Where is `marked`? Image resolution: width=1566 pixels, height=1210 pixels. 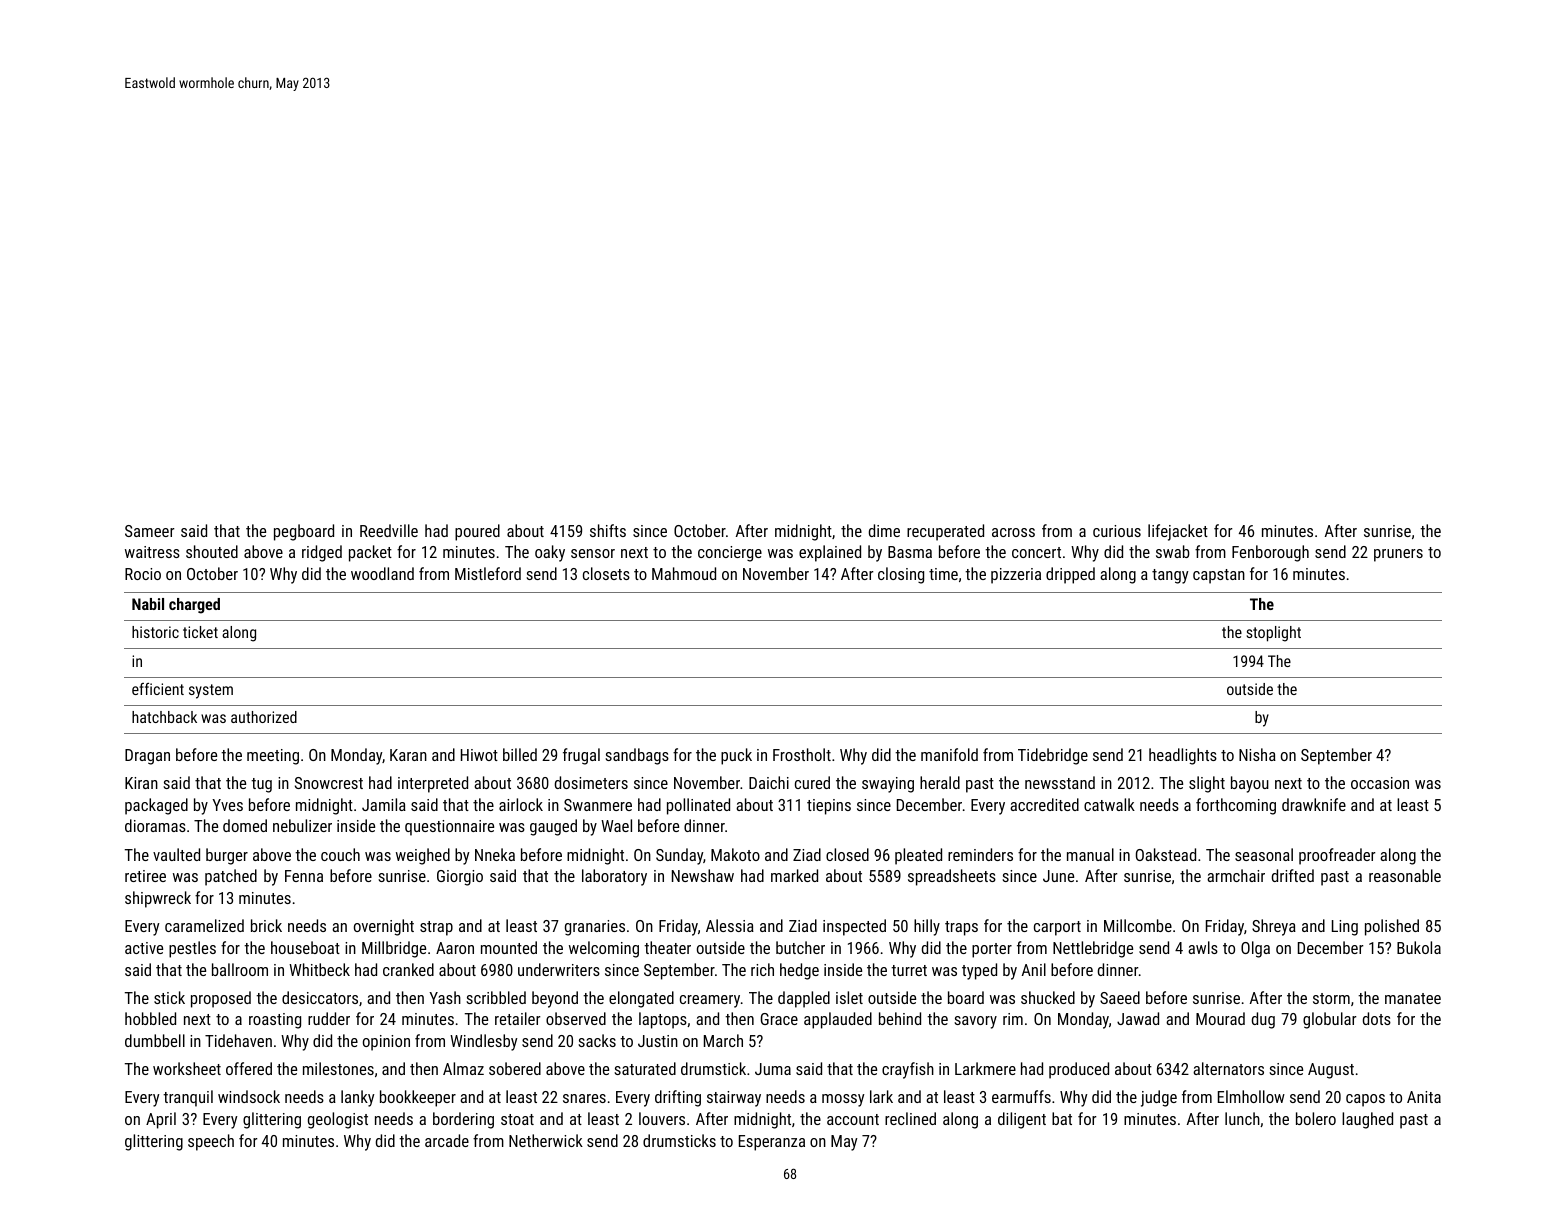 marked is located at coordinates (794, 875).
